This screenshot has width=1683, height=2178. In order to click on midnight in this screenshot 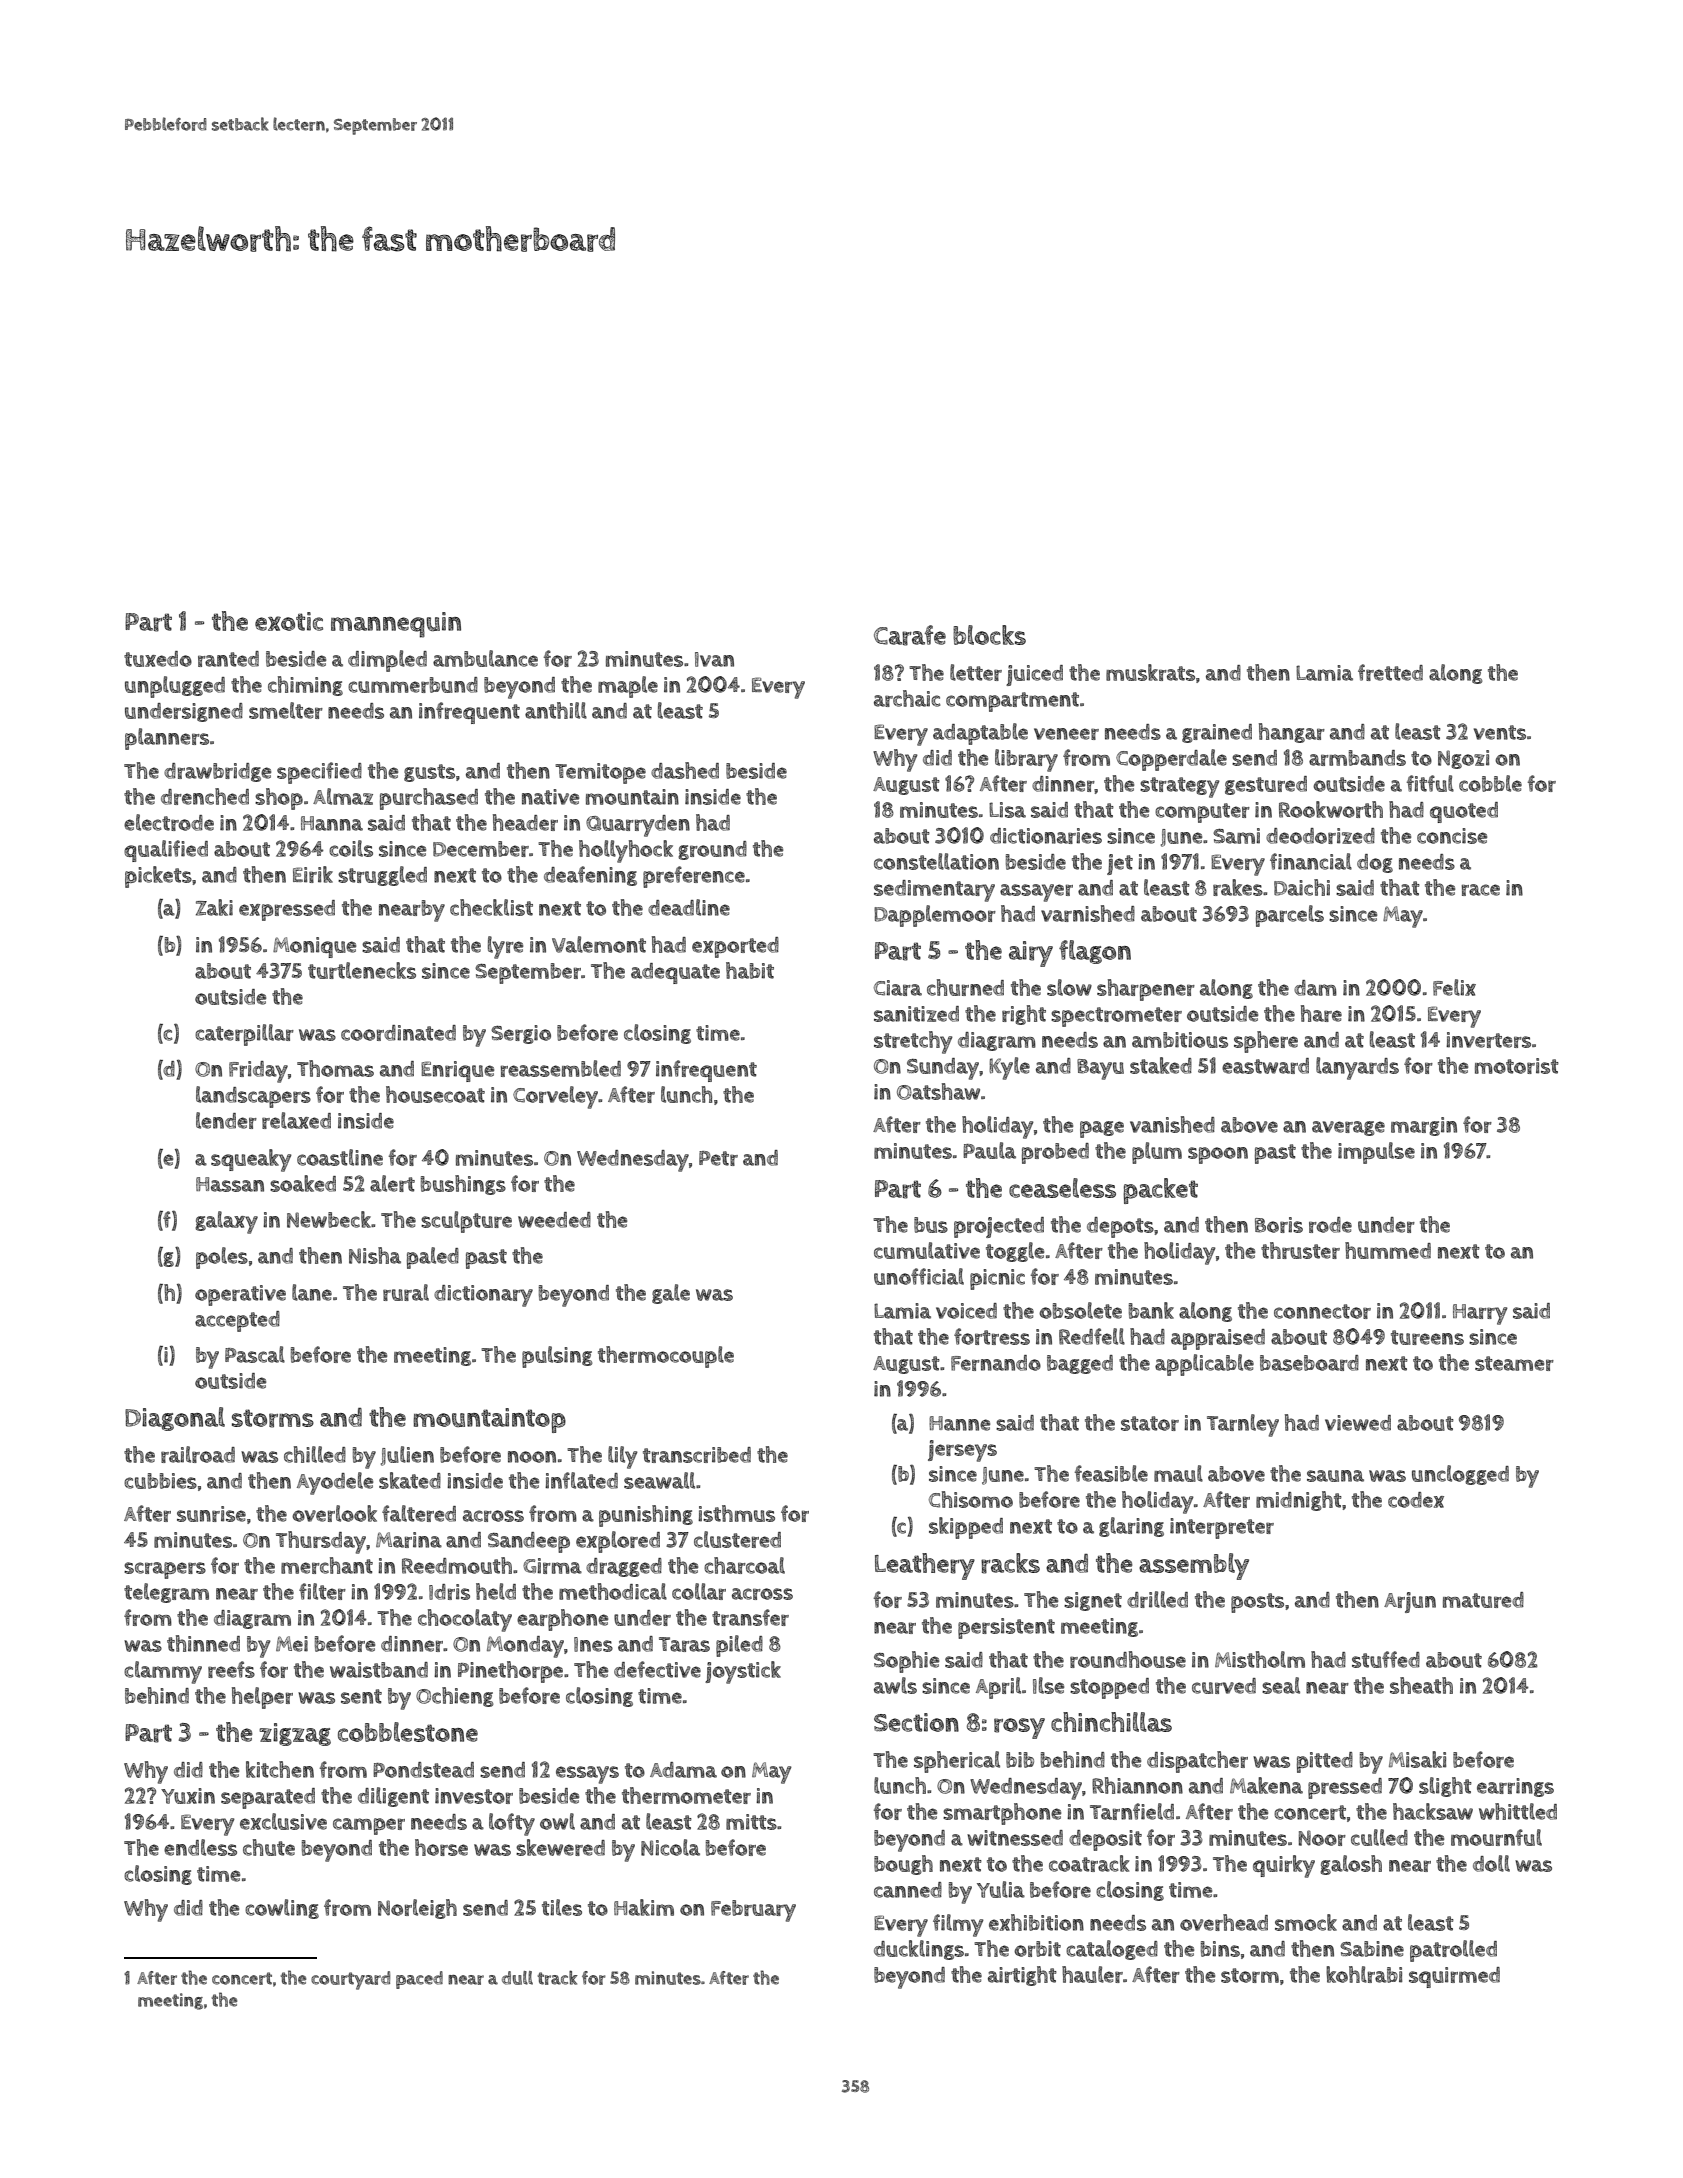, I will do `click(1299, 1501)`.
